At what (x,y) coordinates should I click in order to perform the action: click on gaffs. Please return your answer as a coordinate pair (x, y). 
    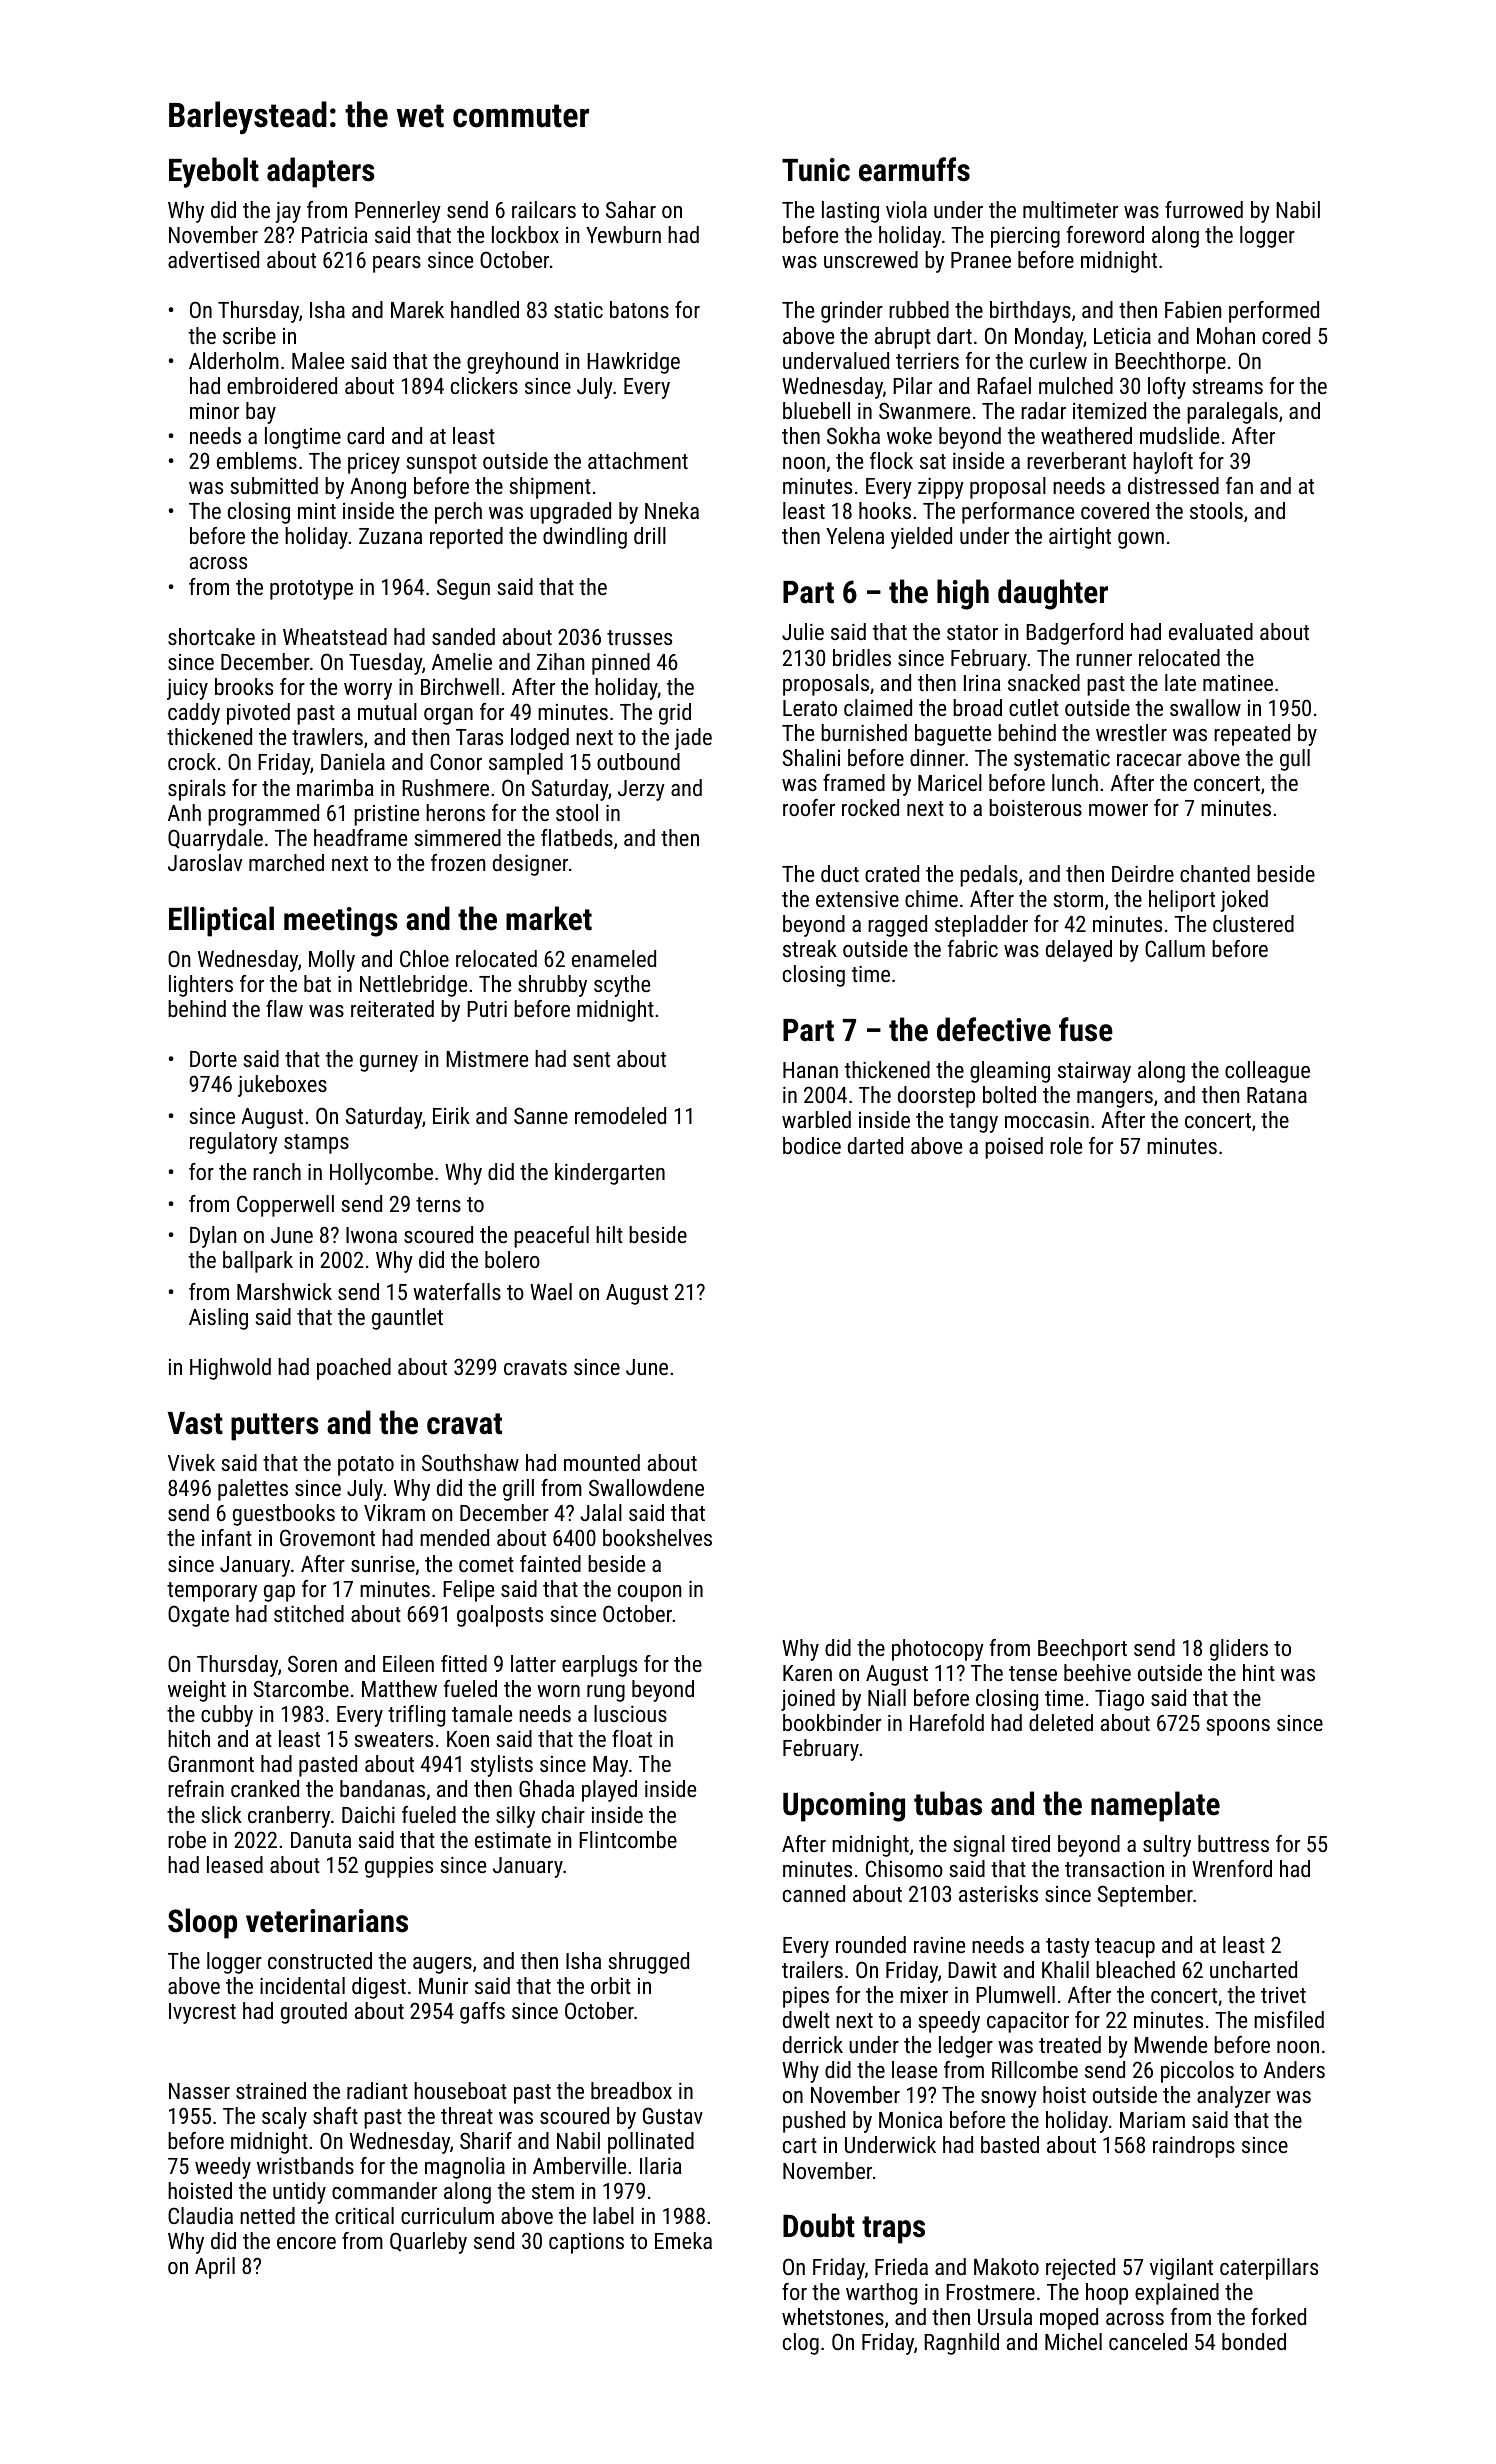
    Looking at the image, I should click on (482, 2013).
